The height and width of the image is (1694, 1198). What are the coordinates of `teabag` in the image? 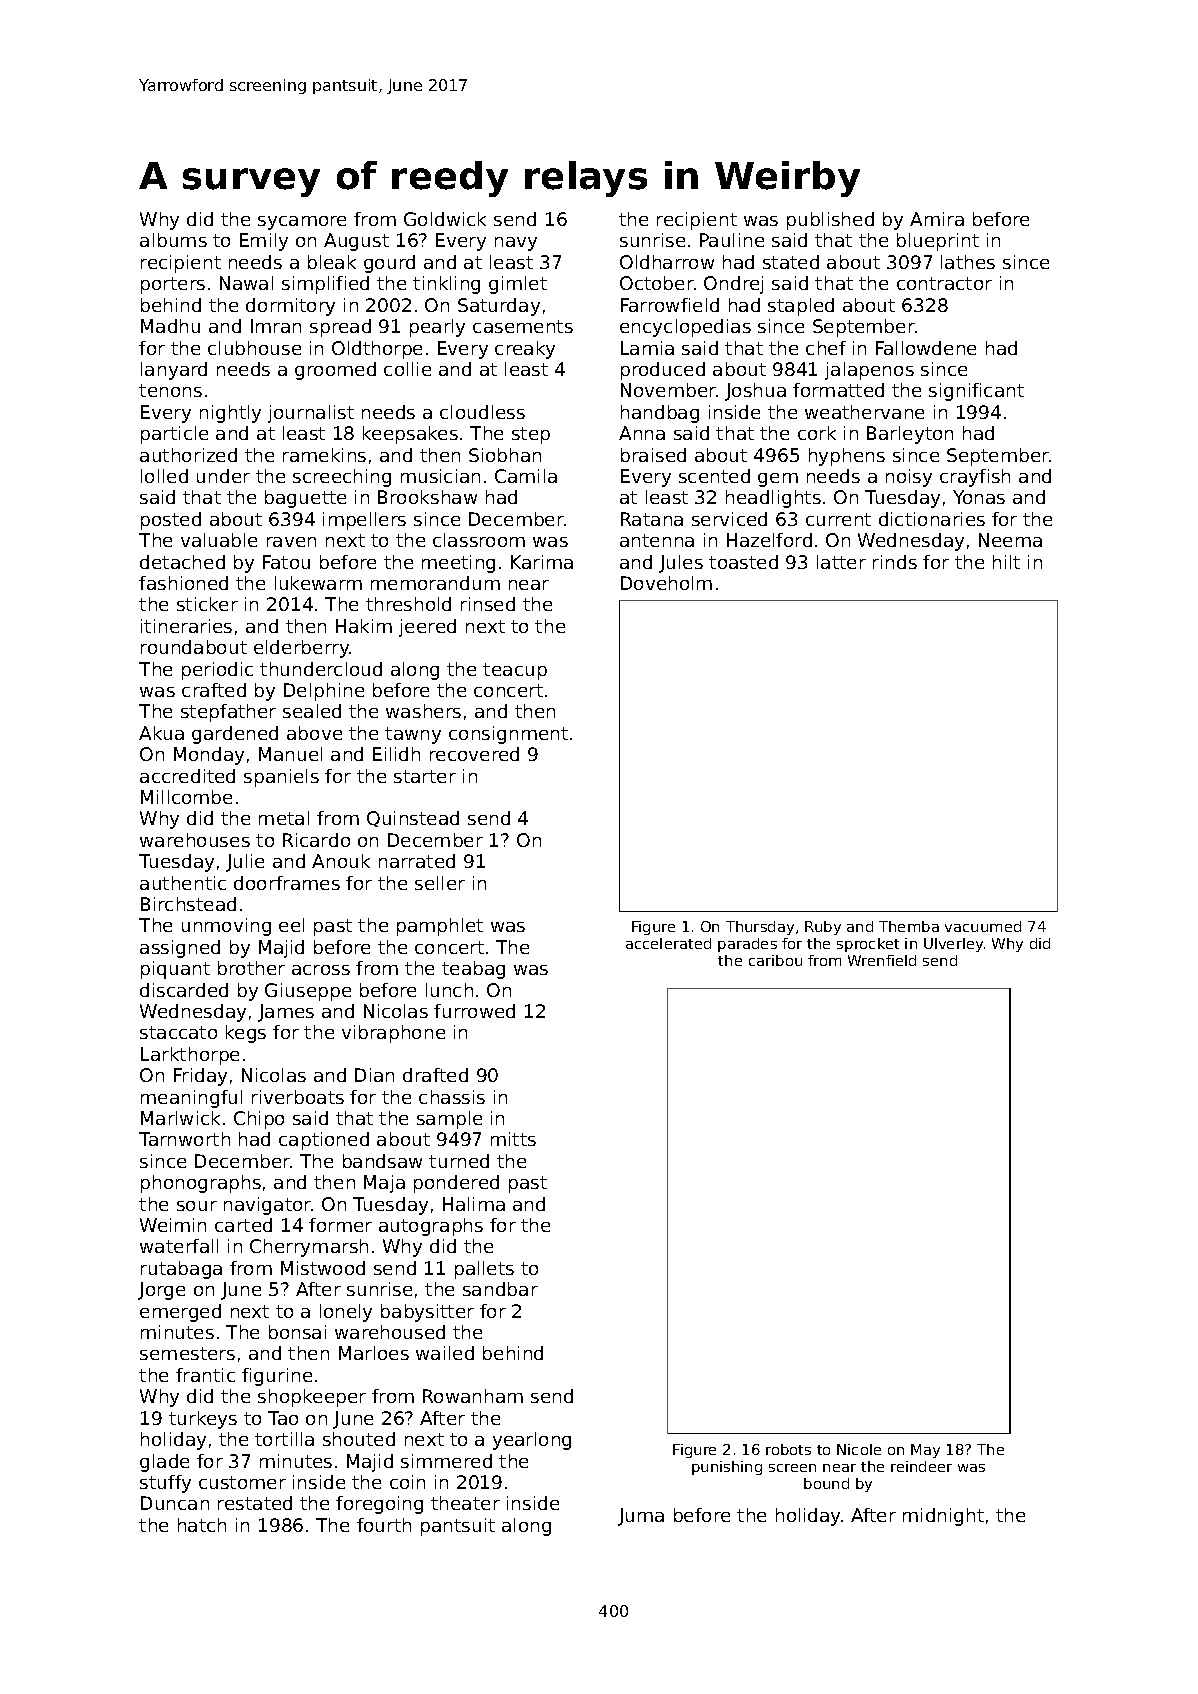 It's located at (473, 970).
